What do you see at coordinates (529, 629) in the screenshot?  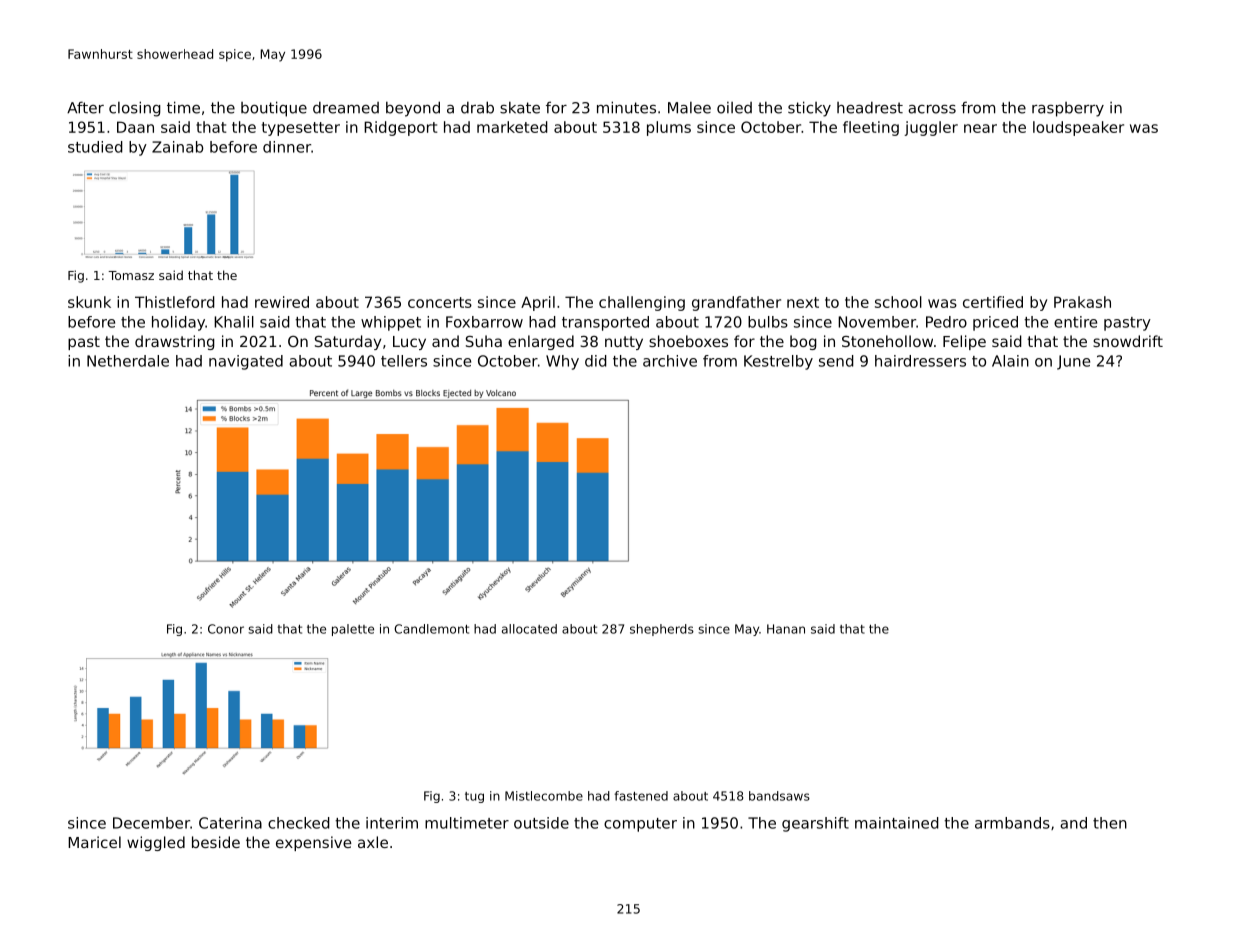 I see `allocated` at bounding box center [529, 629].
